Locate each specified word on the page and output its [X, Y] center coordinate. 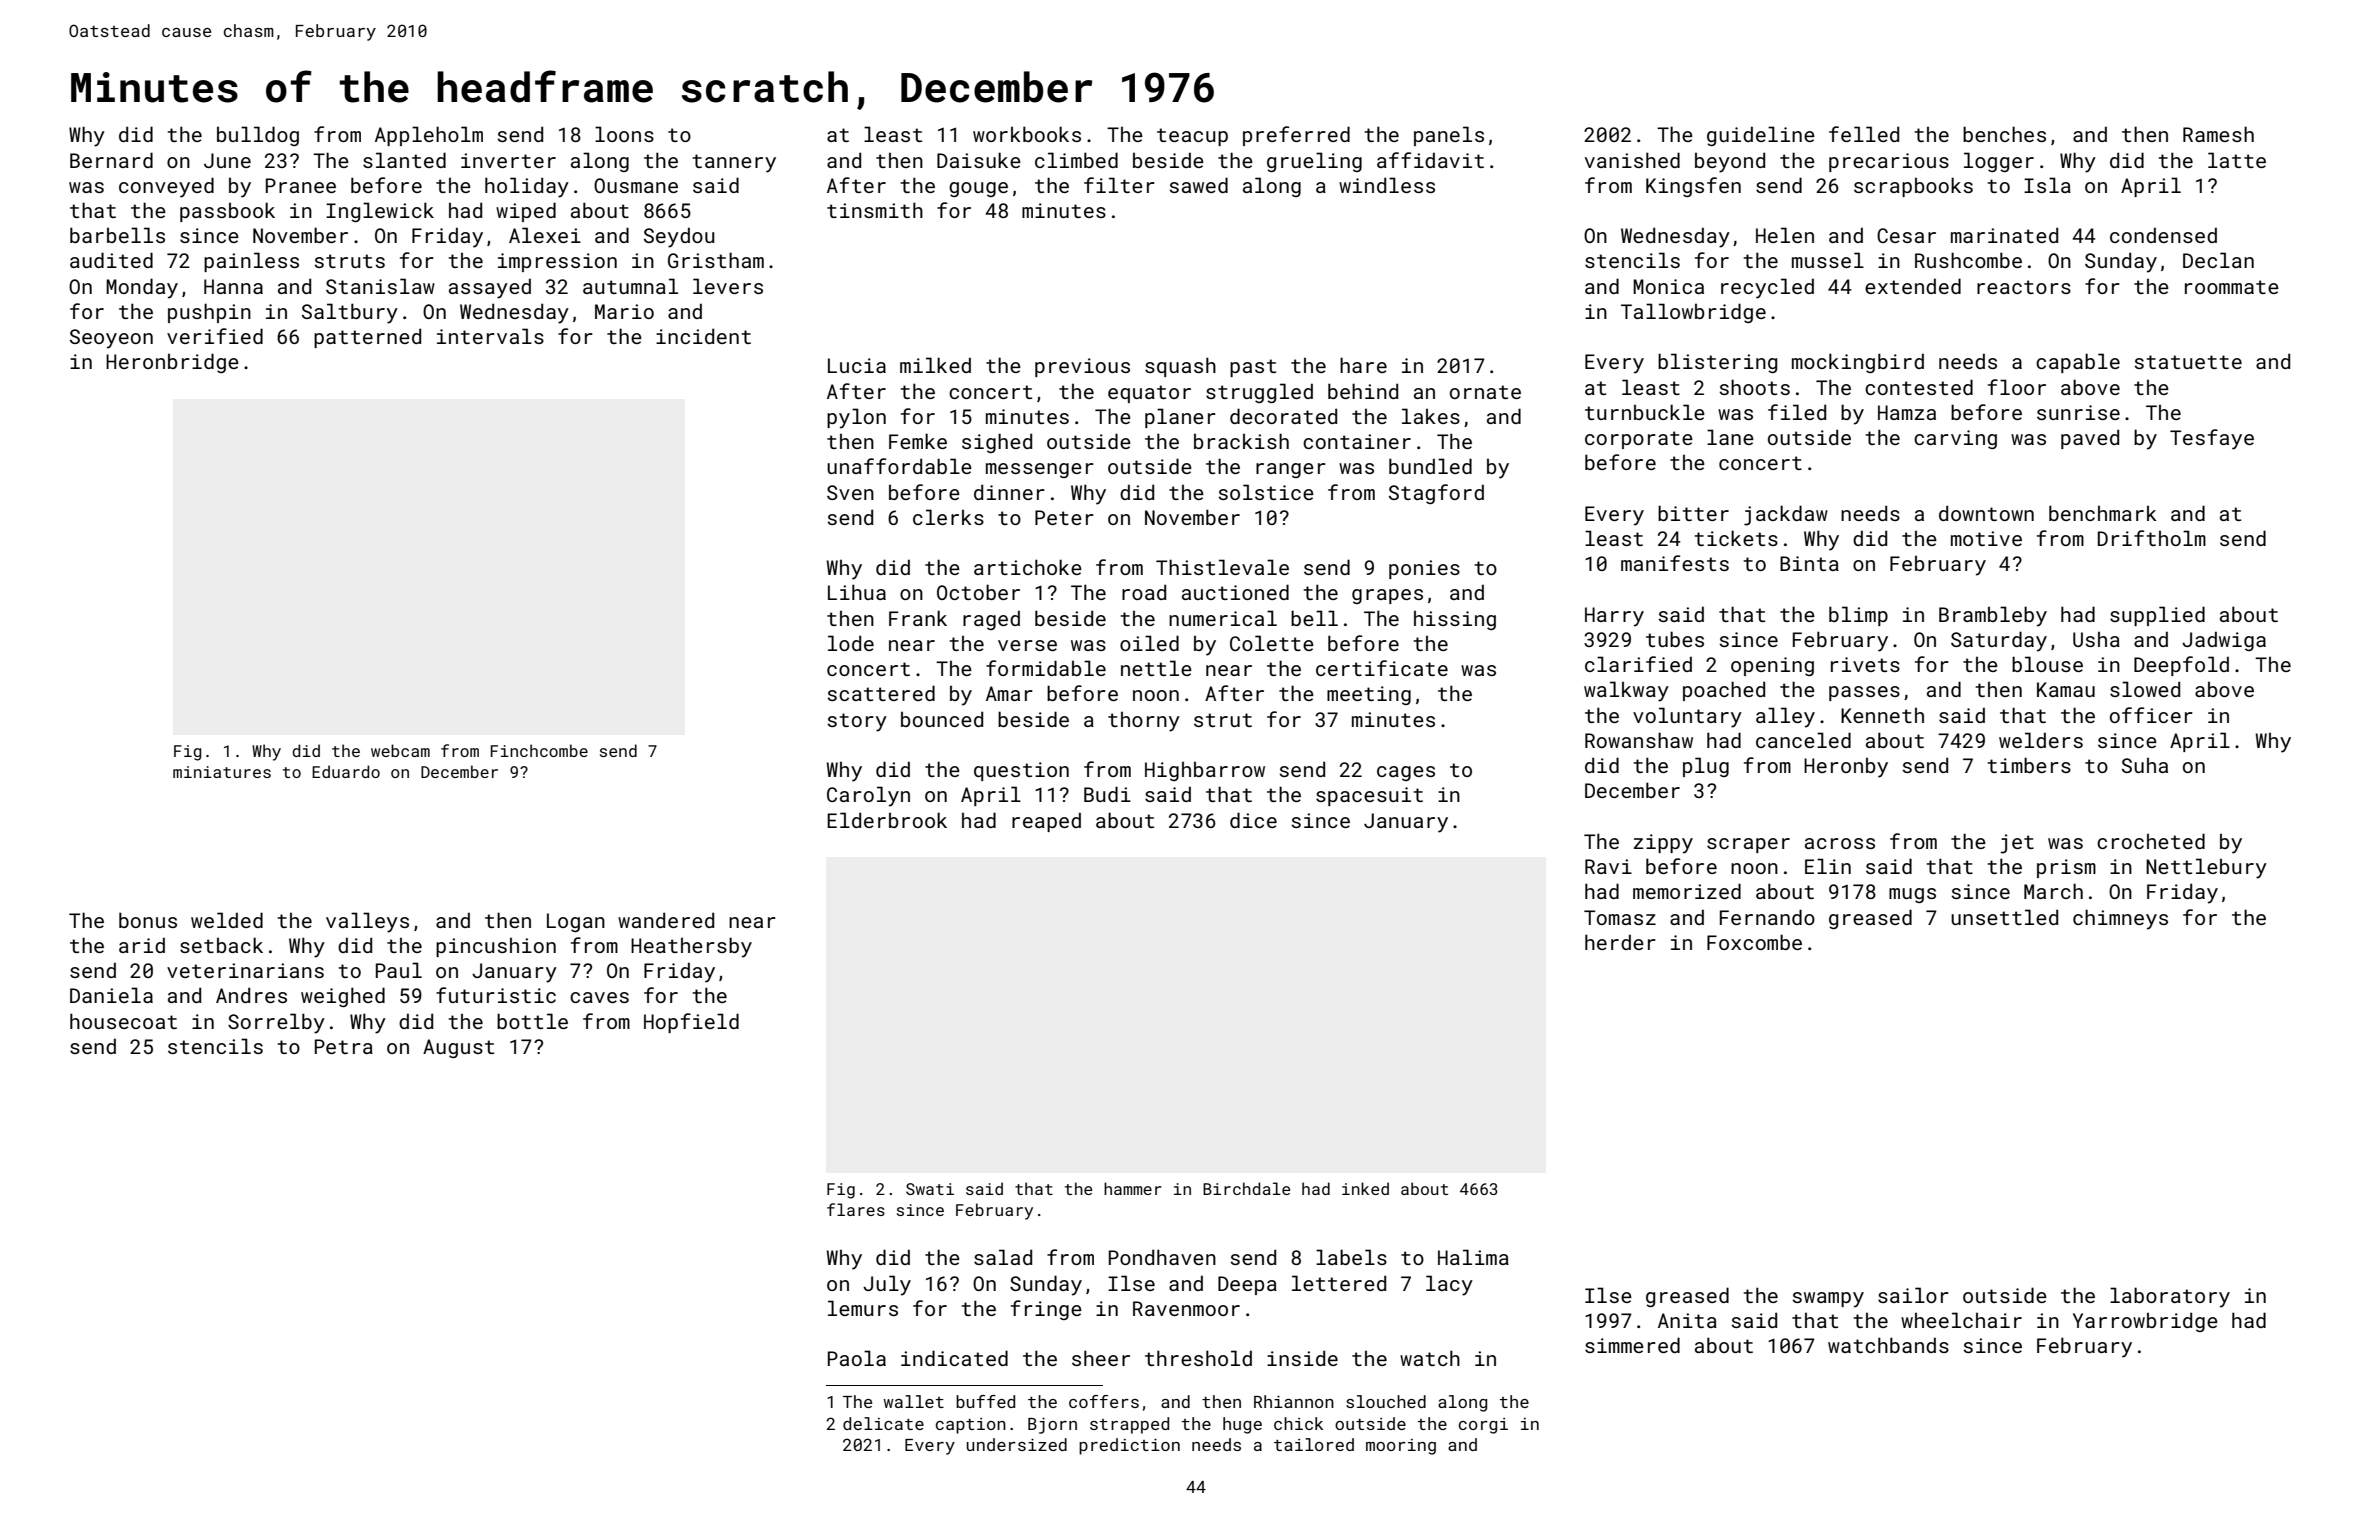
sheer [1101, 1358]
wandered [666, 920]
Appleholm [429, 136]
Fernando [1767, 917]
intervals [490, 336]
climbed [1076, 160]
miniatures [222, 772]
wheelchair [1961, 1320]
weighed [343, 997]
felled [1864, 134]
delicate [883, 1423]
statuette [2188, 362]
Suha [2145, 765]
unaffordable [899, 466]
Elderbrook [887, 820]
